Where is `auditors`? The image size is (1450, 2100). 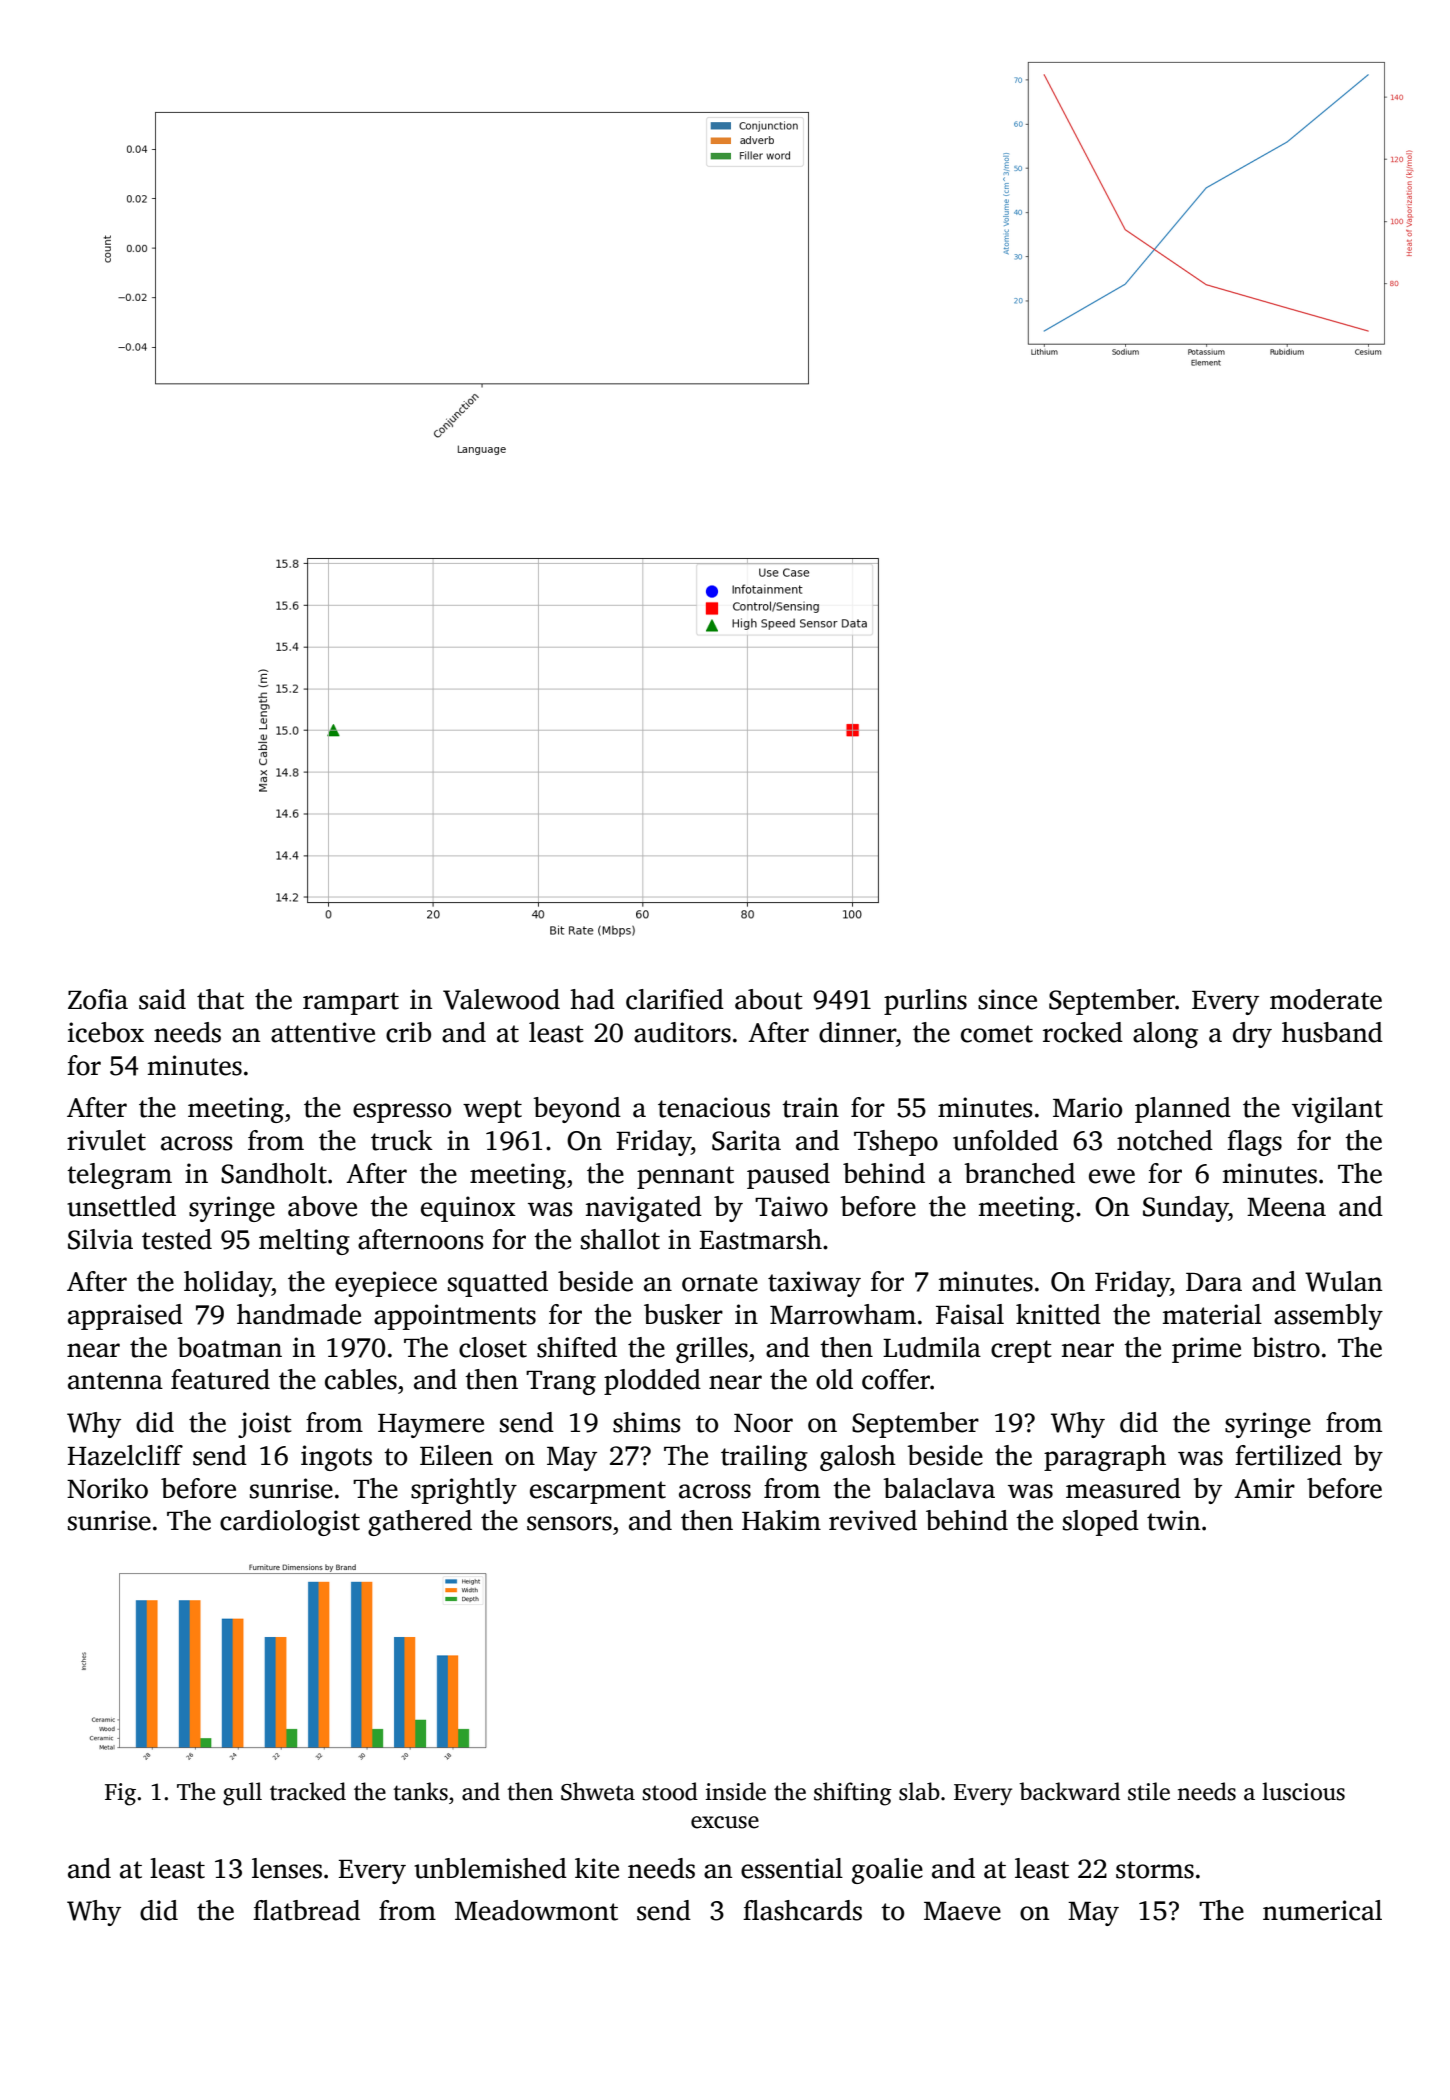 auditors is located at coordinates (682, 1032).
